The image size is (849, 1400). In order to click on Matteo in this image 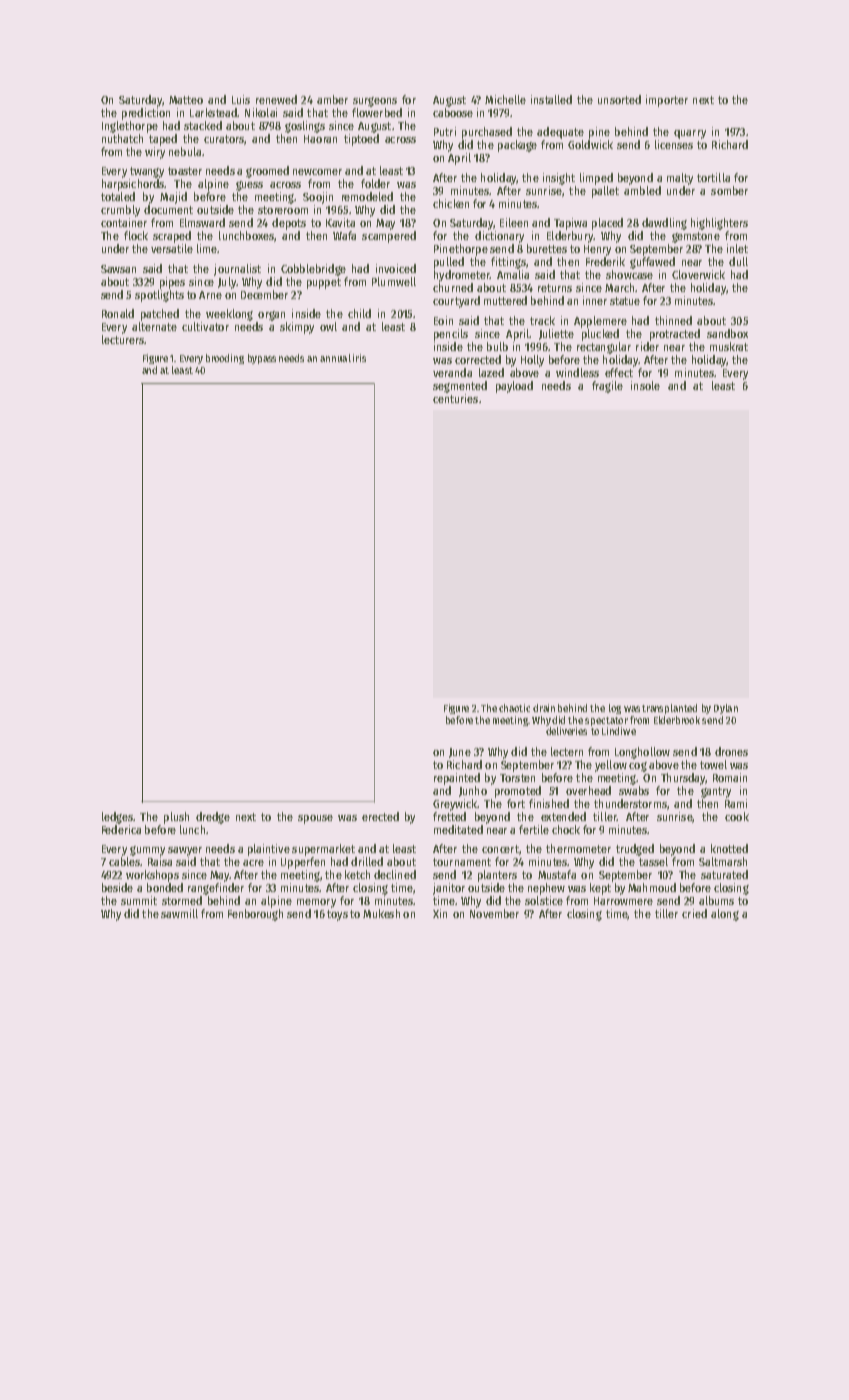, I will do `click(186, 100)`.
